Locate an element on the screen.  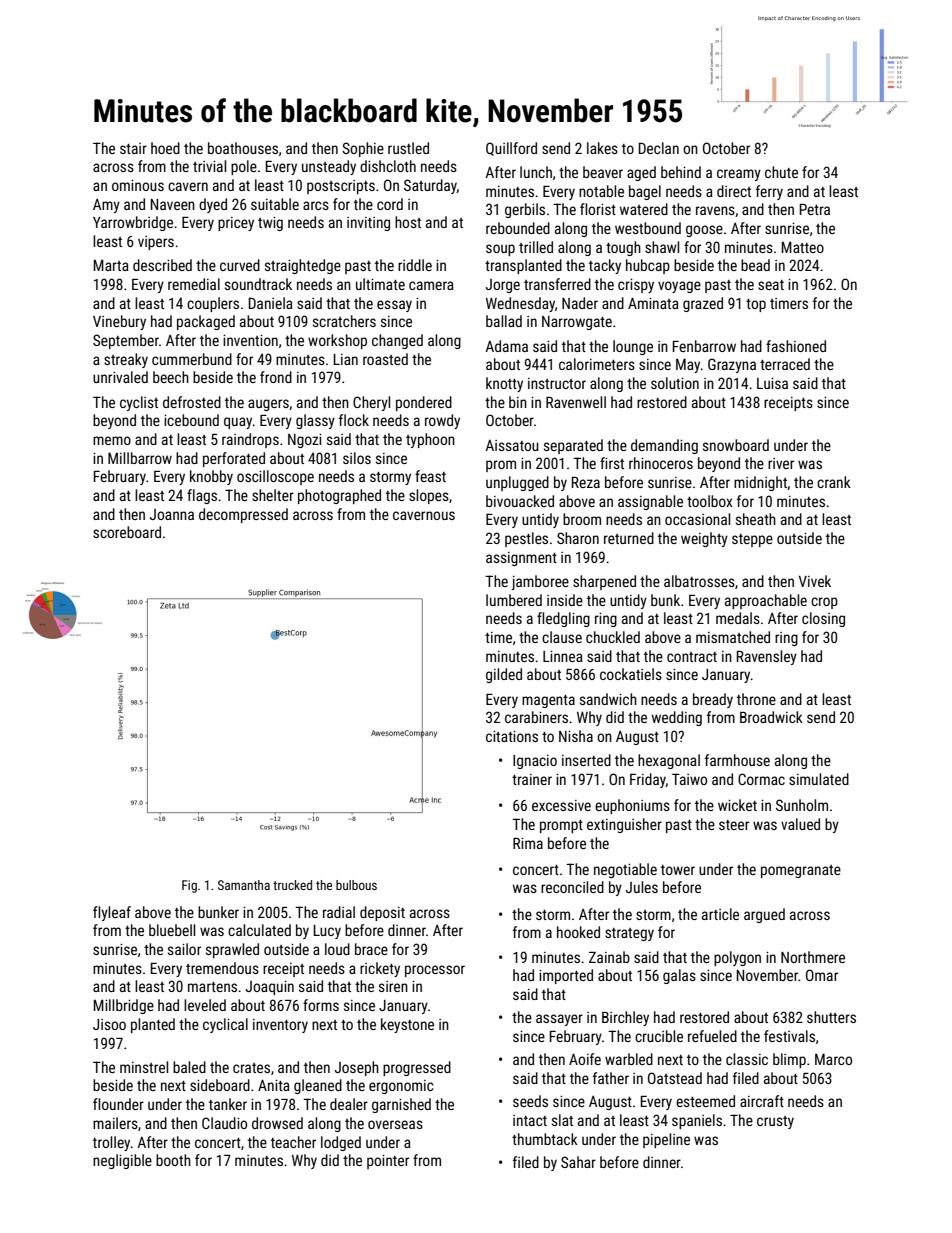
knobby is located at coordinates (211, 477).
